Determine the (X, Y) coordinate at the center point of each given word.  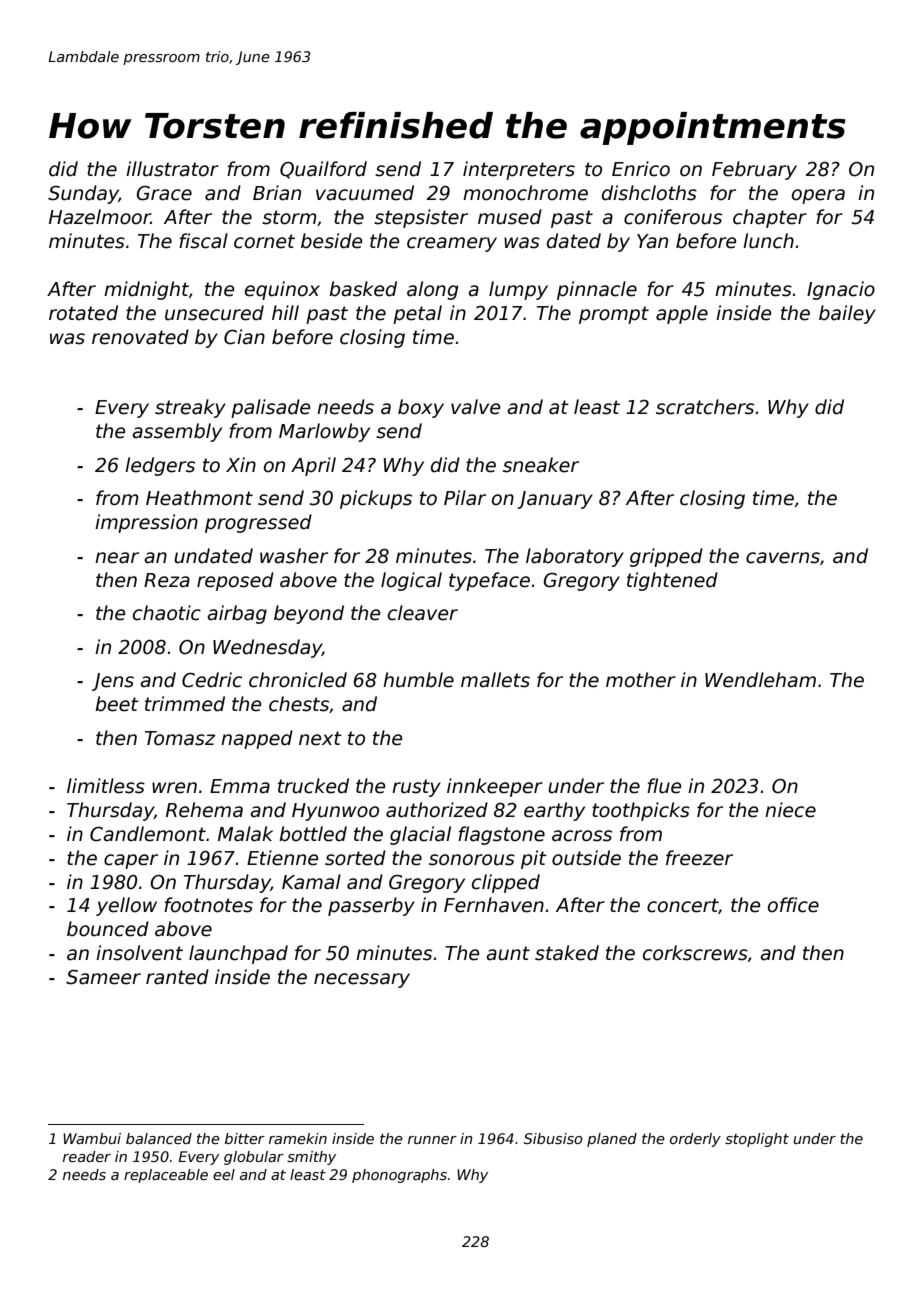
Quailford (323, 170)
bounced (108, 929)
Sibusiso (553, 1138)
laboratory (575, 557)
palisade (270, 408)
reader (87, 1156)
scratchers (705, 407)
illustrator (172, 169)
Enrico (641, 169)
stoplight (757, 1140)
